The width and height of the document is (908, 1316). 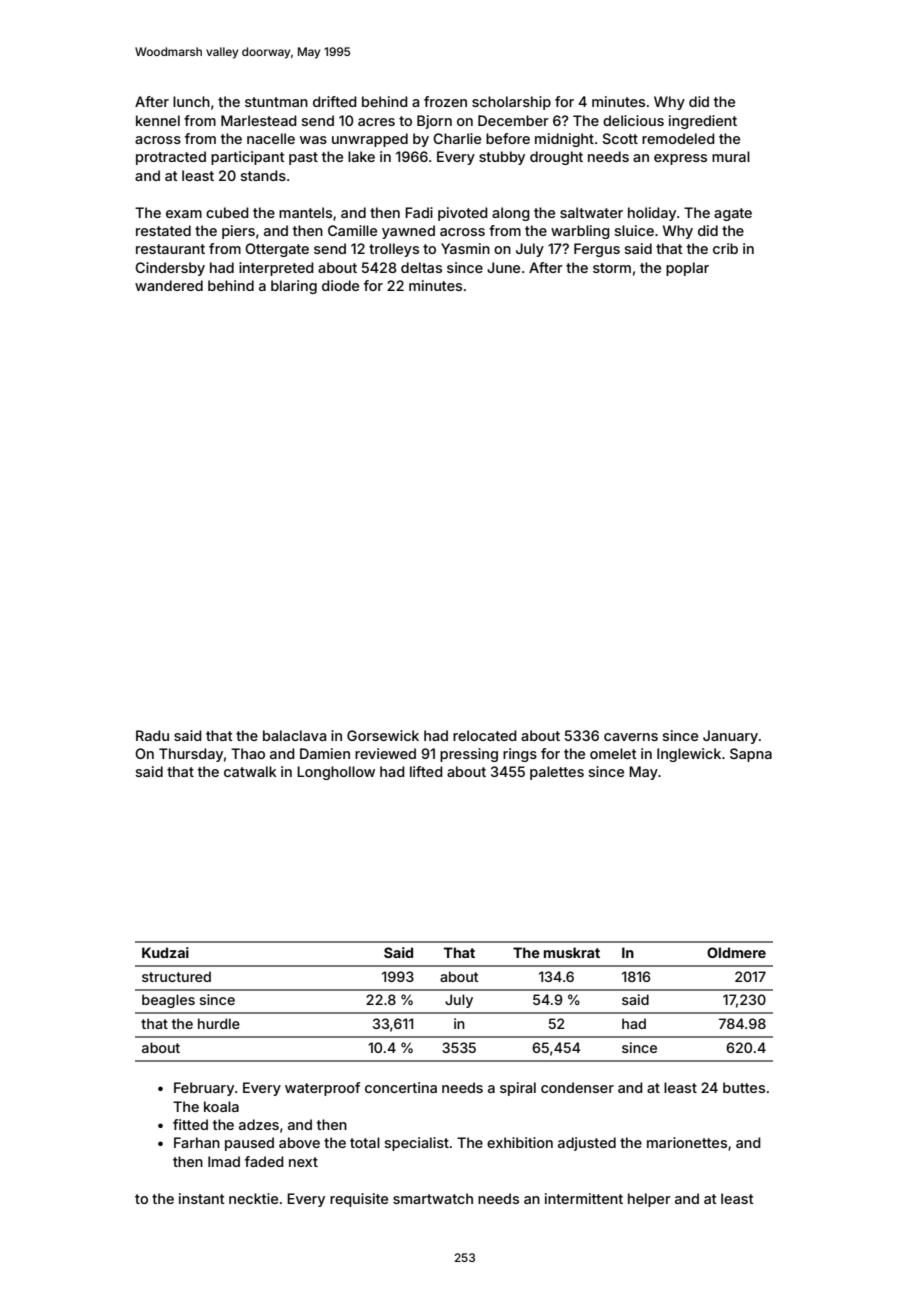 I want to click on unwrapped, so click(x=370, y=140).
